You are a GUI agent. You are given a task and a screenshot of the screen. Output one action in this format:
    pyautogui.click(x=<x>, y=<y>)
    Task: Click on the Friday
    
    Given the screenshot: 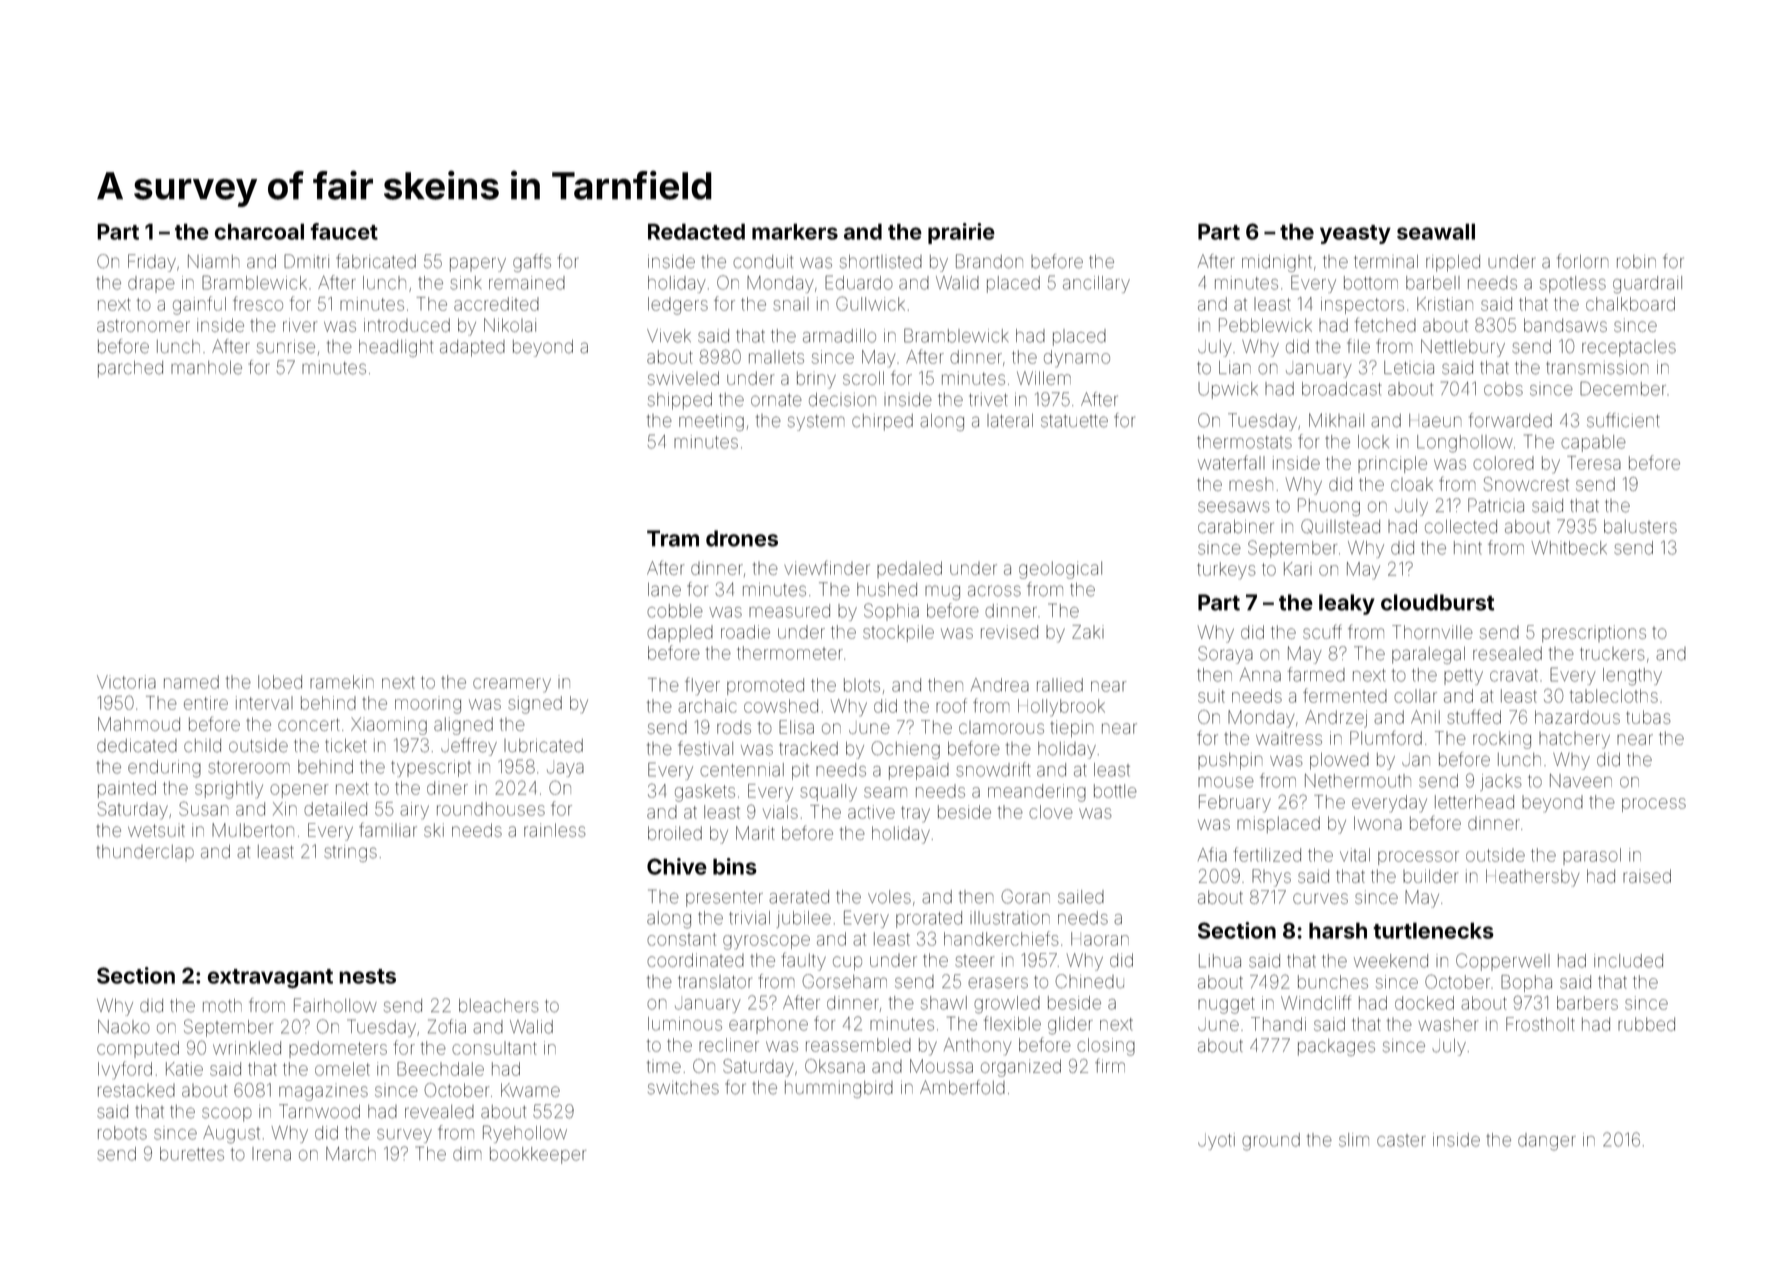 What is the action you would take?
    pyautogui.click(x=152, y=263)
